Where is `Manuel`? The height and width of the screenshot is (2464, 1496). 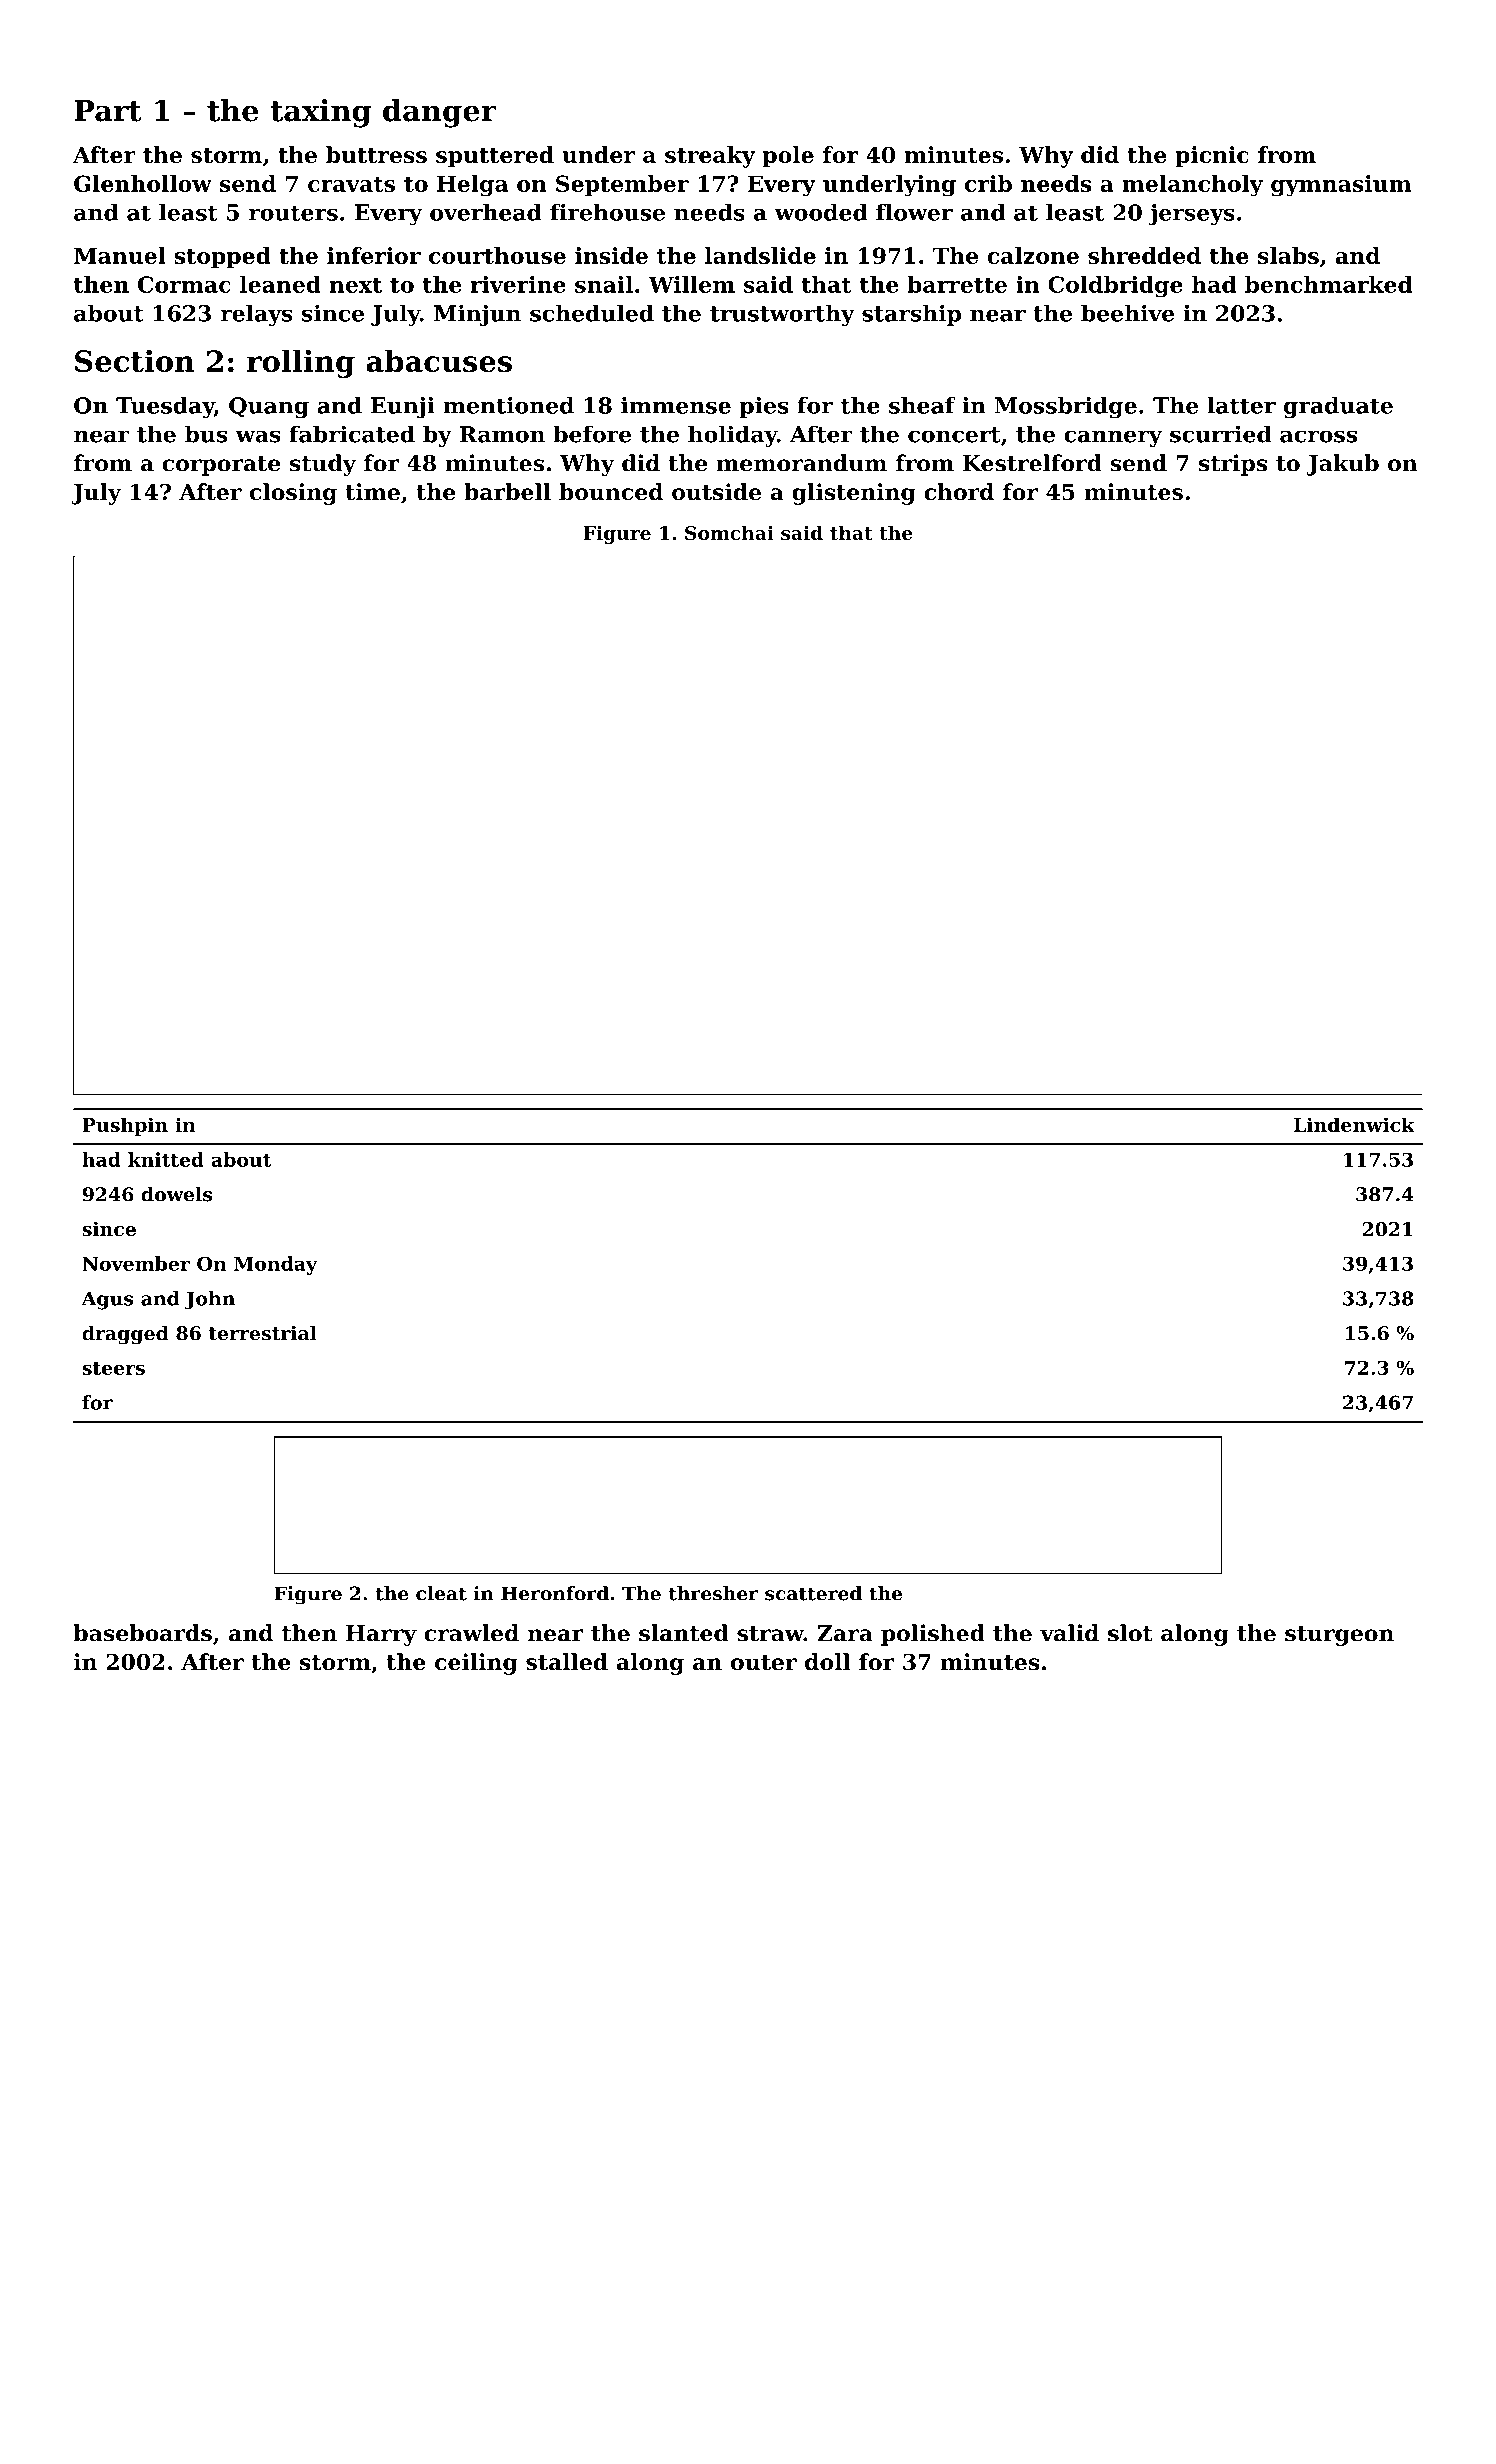
Manuel is located at coordinates (120, 255).
